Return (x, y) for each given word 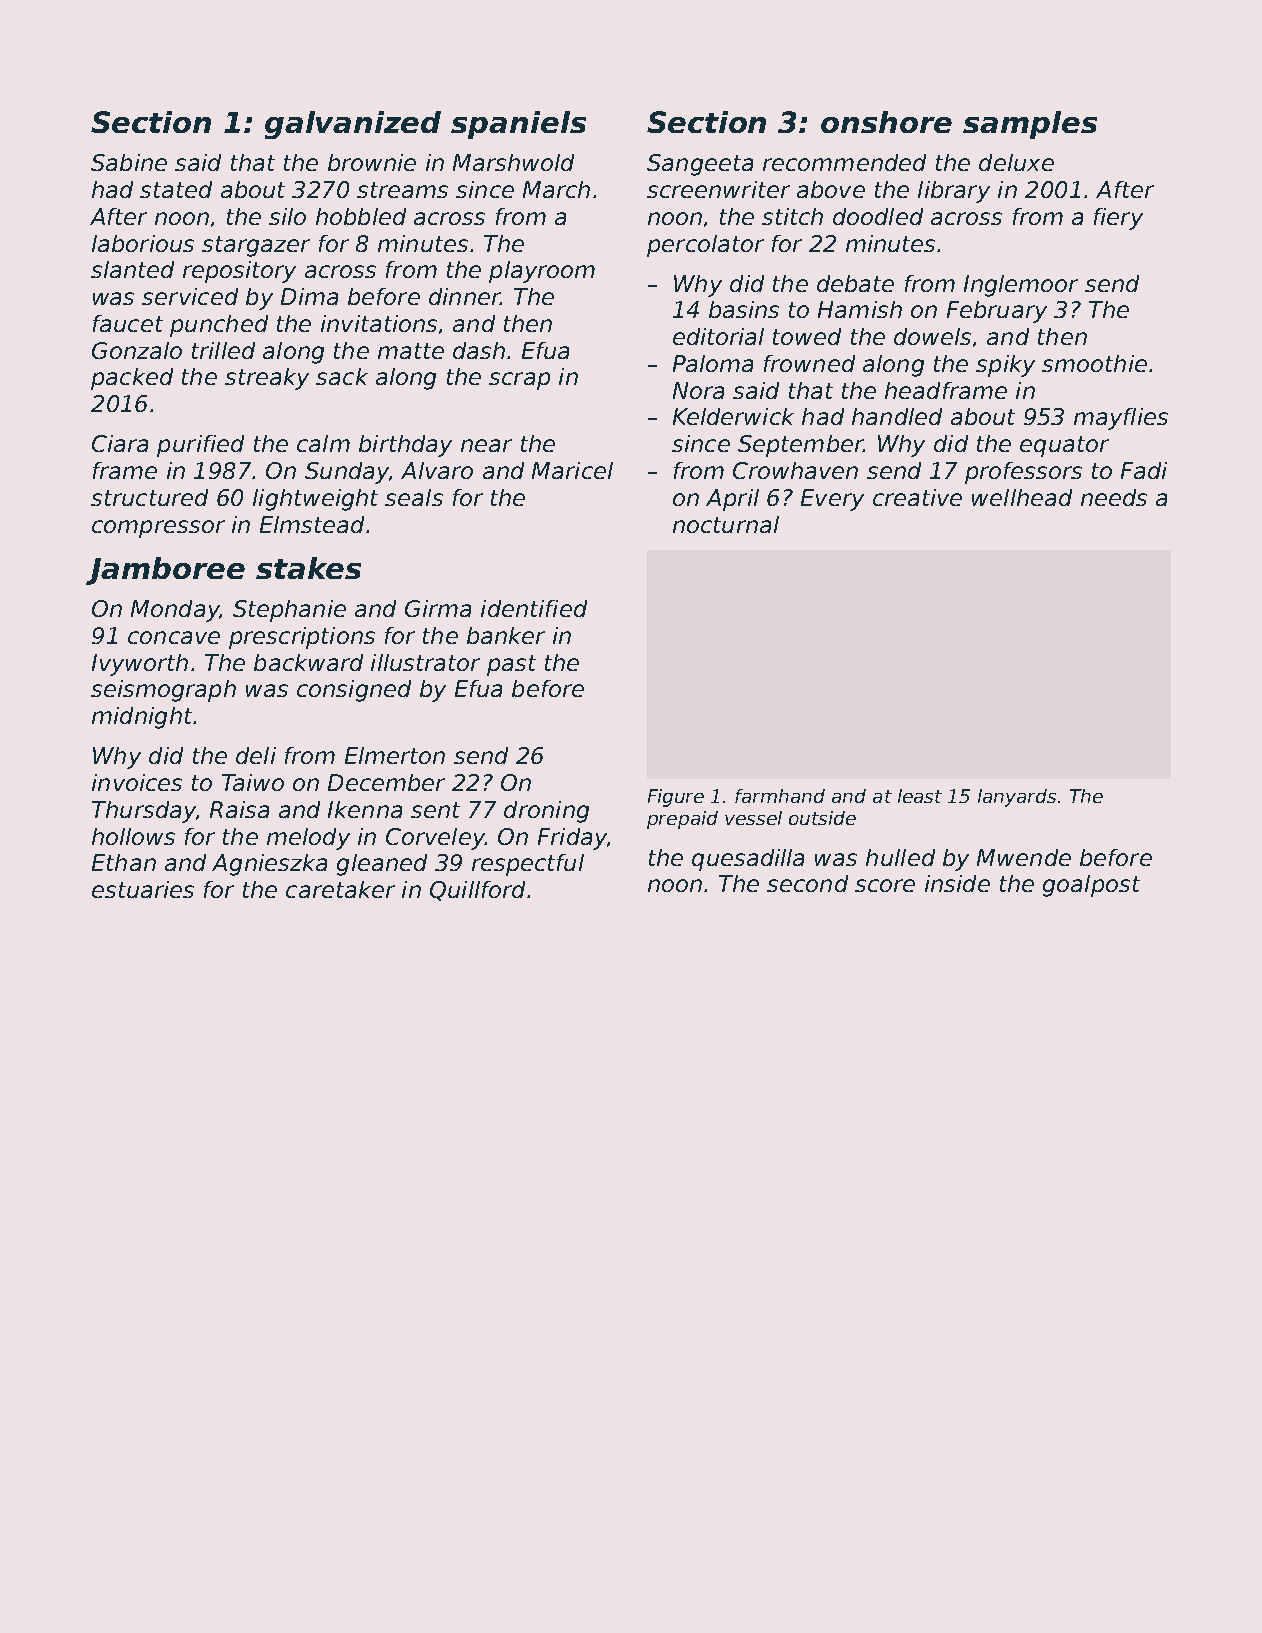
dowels (932, 336)
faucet (128, 323)
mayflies (1121, 419)
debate (855, 283)
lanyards (1017, 798)
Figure (676, 798)
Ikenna (365, 809)
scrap (519, 381)
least (920, 796)
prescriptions (302, 638)
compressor (158, 529)
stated (176, 189)
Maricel (572, 470)
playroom (542, 272)
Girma (438, 608)
